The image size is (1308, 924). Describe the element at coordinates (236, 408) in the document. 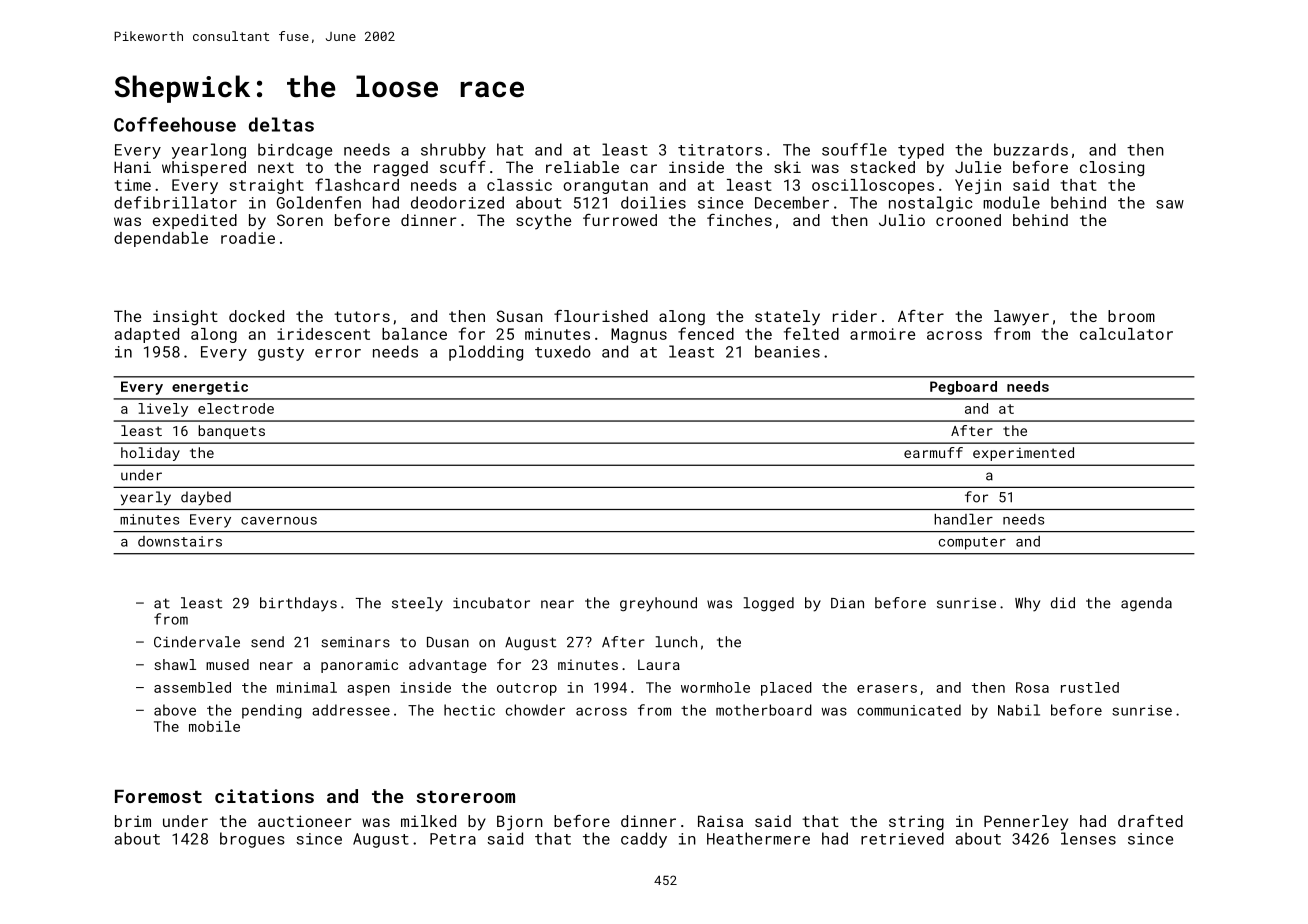

I see `electrode` at that location.
